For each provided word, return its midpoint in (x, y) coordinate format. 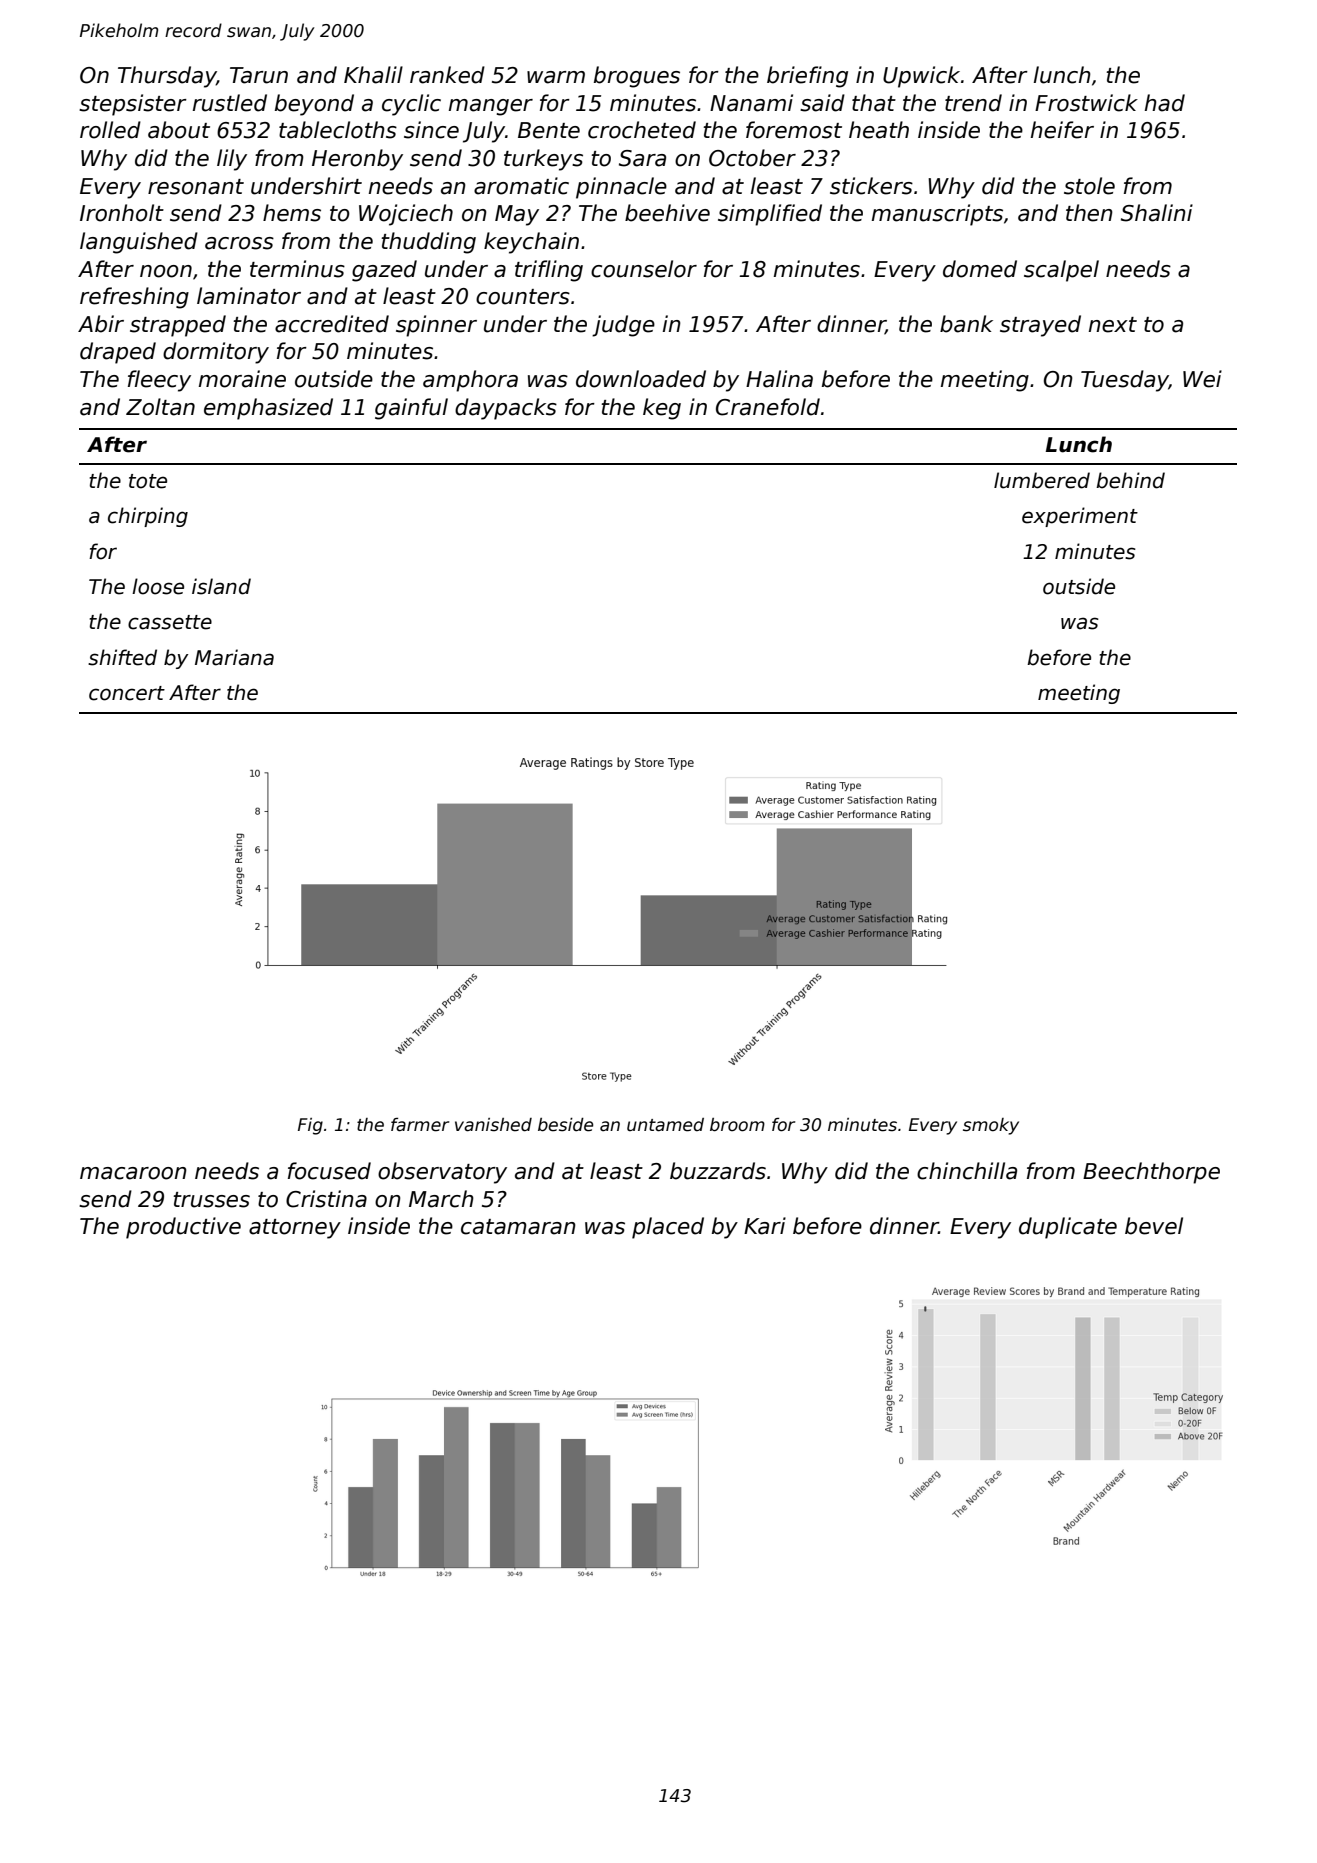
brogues (637, 77)
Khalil (373, 75)
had (1165, 103)
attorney (295, 1229)
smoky (991, 1126)
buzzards (718, 1171)
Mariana (234, 657)
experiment (1080, 517)
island (221, 586)
